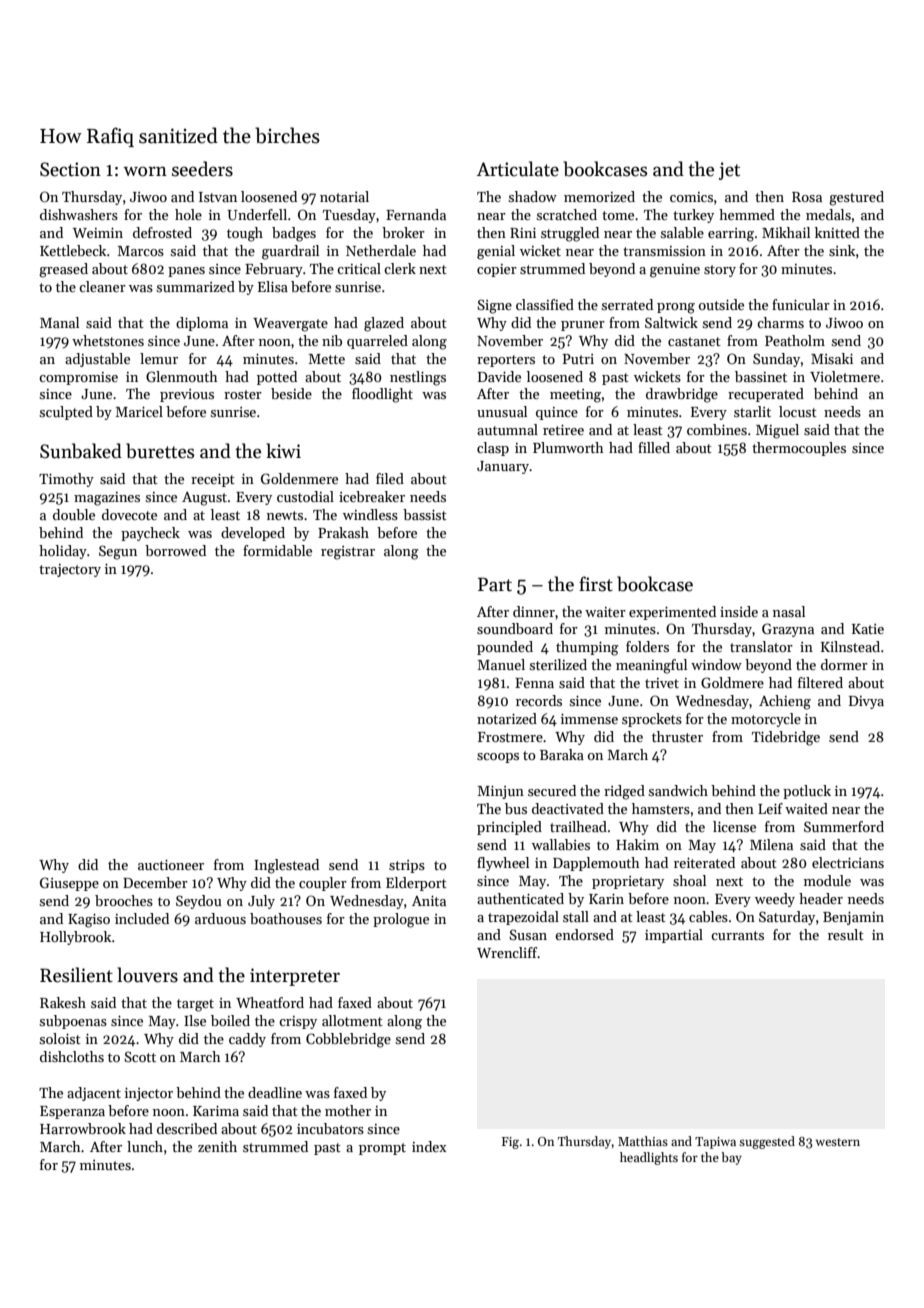  I want to click on folders, so click(647, 646).
